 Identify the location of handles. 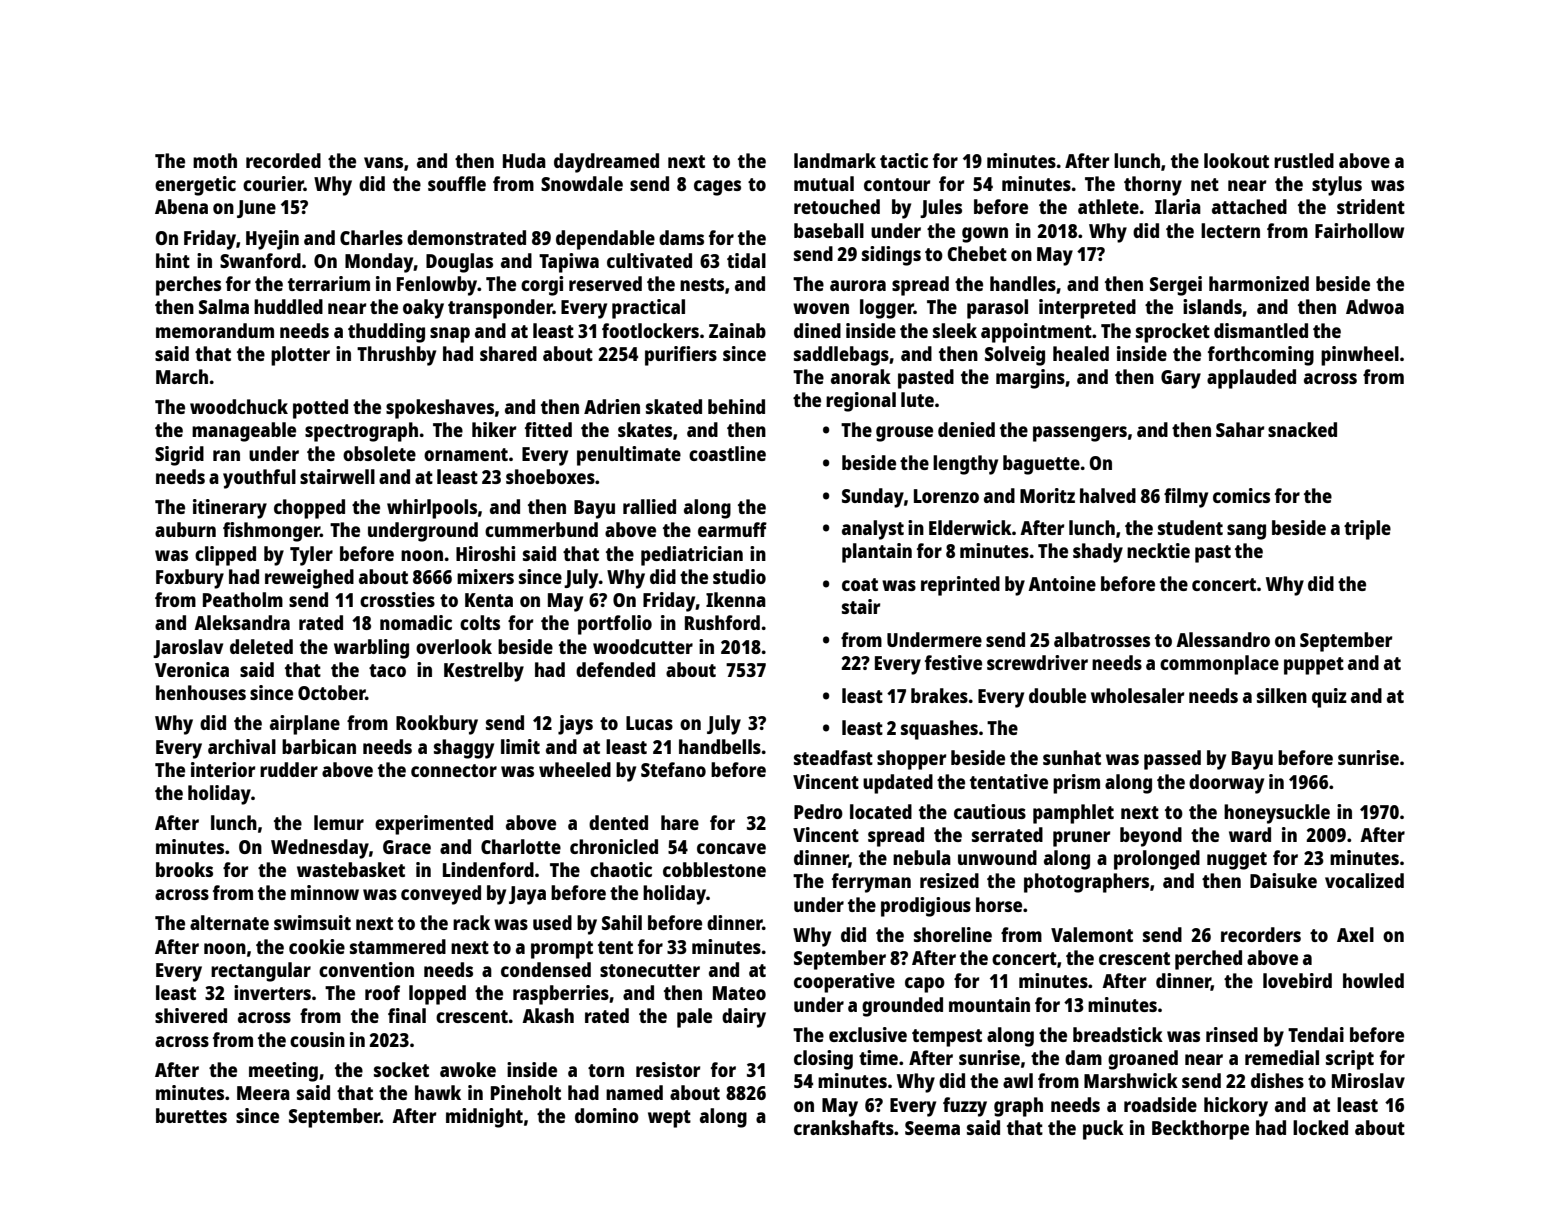
(1023, 283).
